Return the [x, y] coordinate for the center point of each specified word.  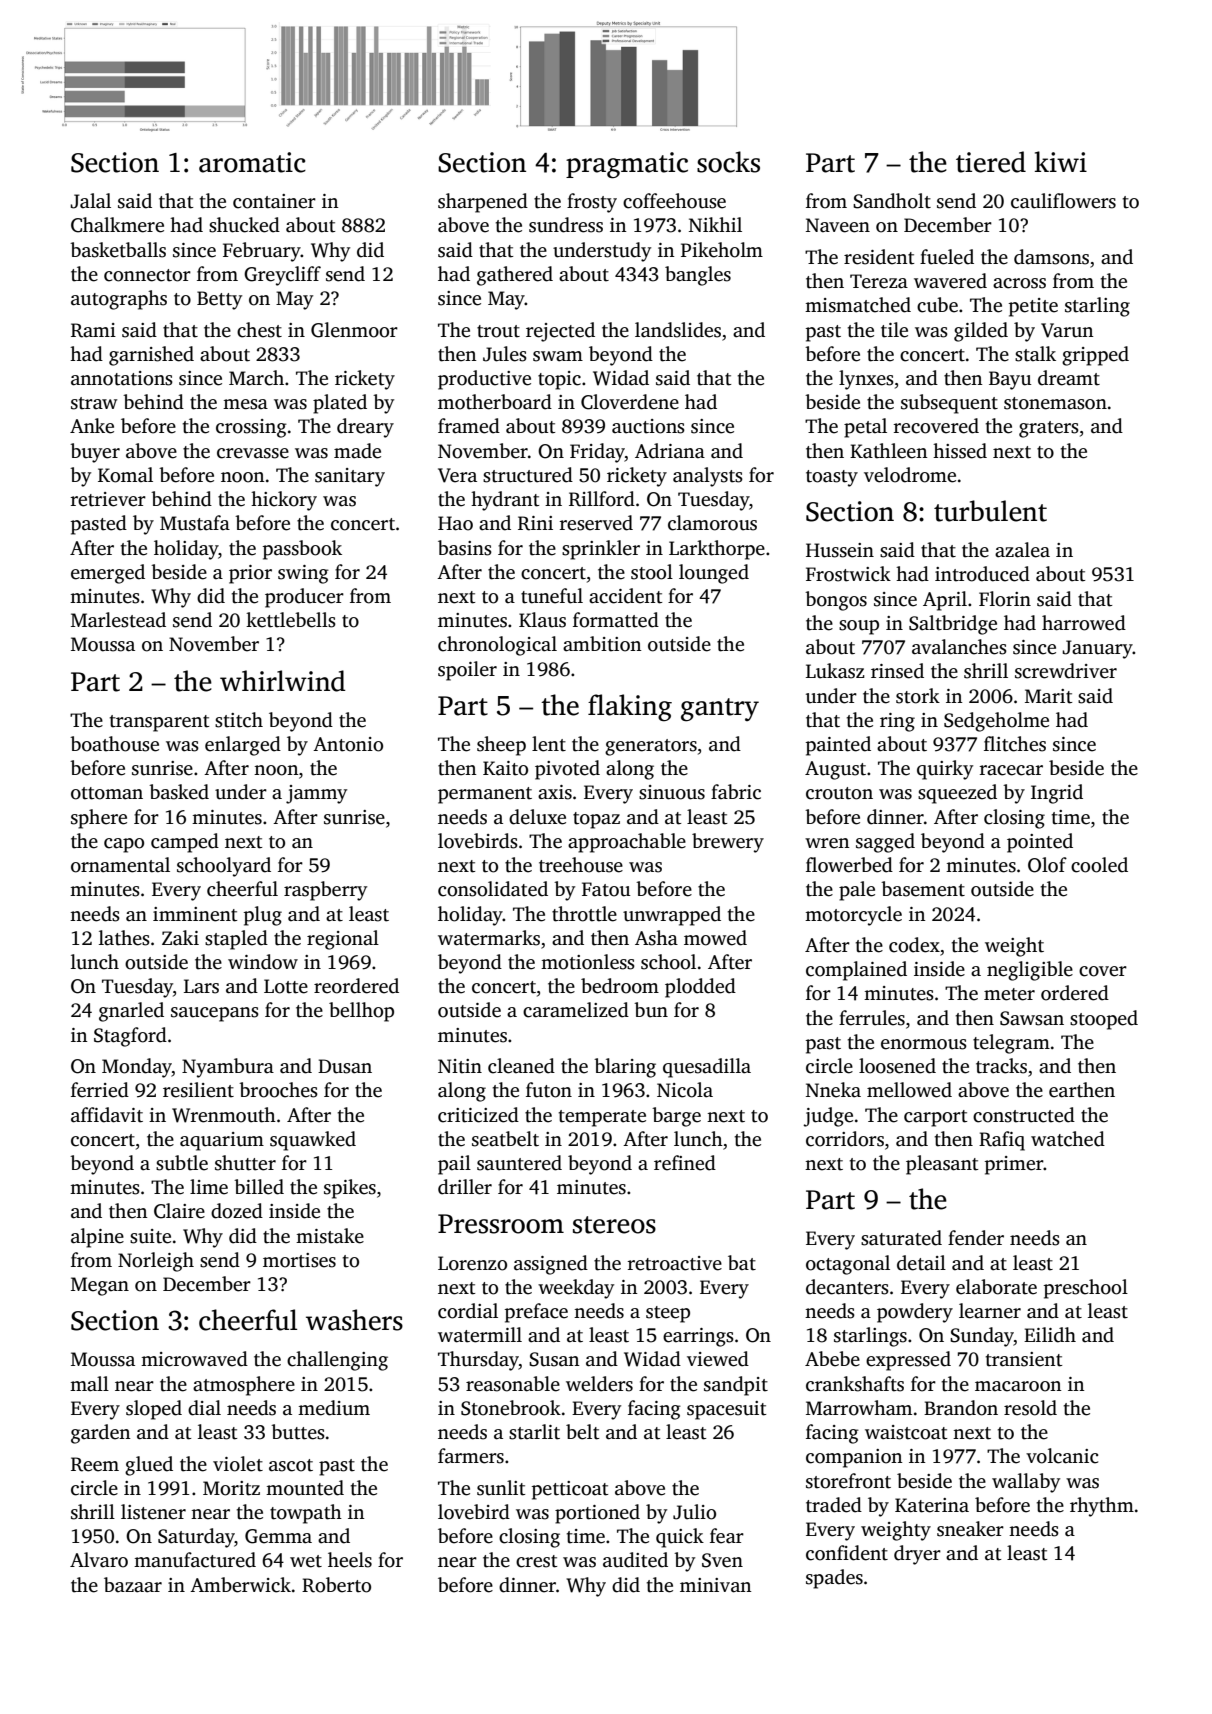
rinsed [897, 671]
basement [923, 889]
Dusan [345, 1066]
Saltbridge [953, 625]
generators [651, 747]
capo [124, 845]
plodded [700, 988]
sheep [501, 746]
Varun [1067, 330]
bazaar [133, 1585]
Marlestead [118, 620]
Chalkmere [117, 225]
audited [635, 1560]
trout [498, 331]
